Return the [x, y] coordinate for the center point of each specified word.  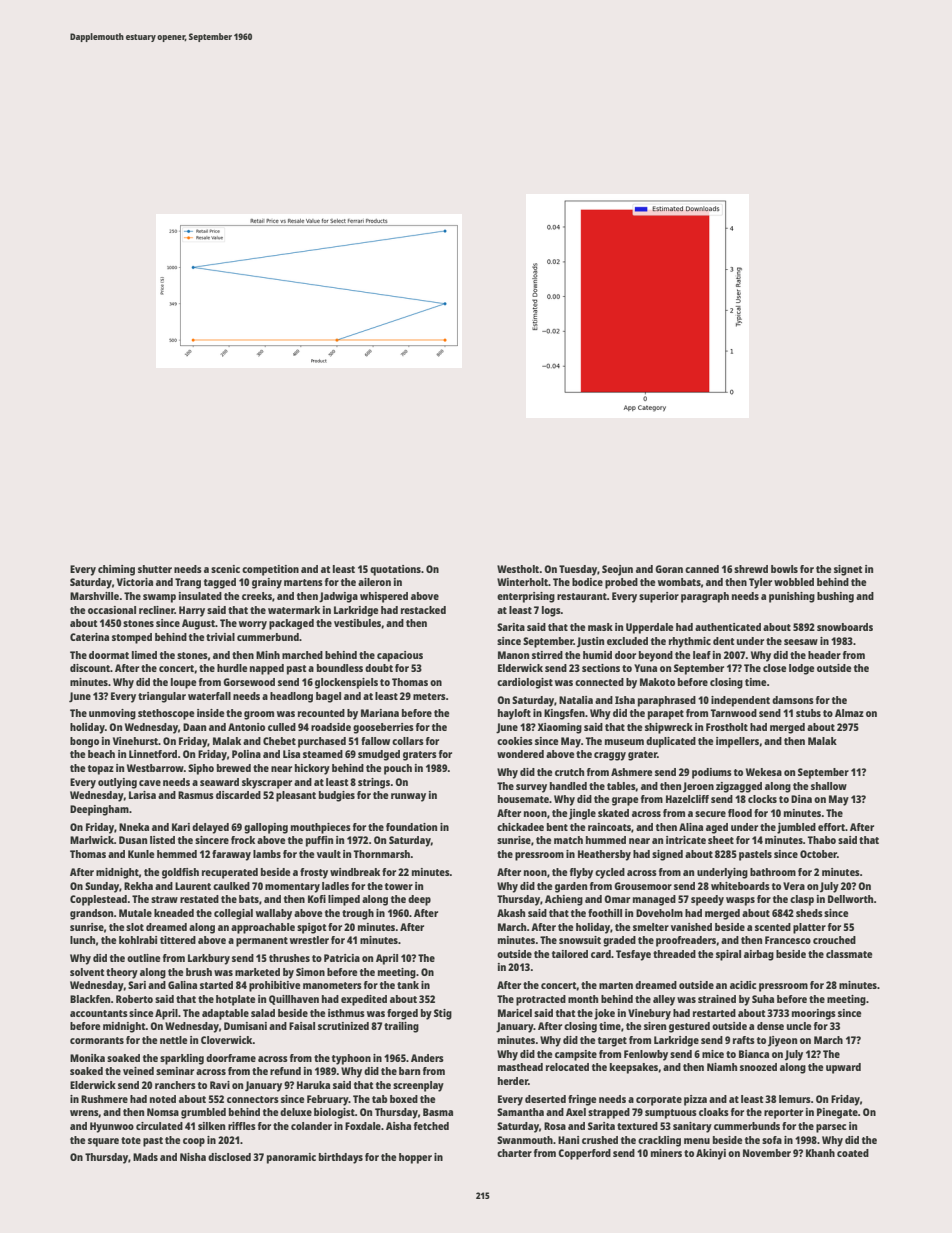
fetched [431, 1126]
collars [408, 741]
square [103, 1142]
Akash [511, 913]
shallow [829, 786]
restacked [423, 610]
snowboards [845, 627]
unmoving [112, 714]
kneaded [174, 913]
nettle [173, 1040]
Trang [188, 583]
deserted [545, 1099]
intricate [686, 840]
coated [853, 1153]
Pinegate [837, 1113]
